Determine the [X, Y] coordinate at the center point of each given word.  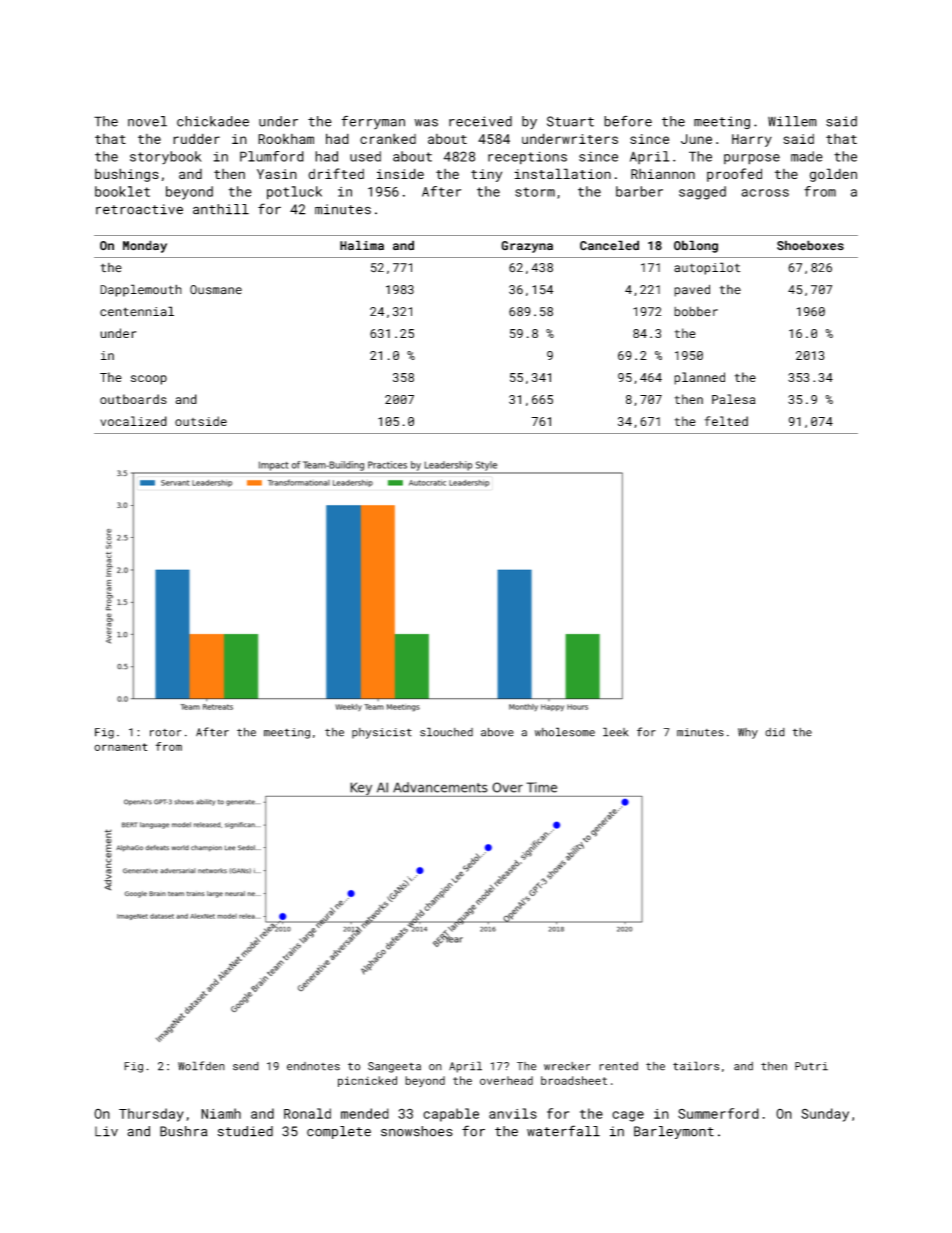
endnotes [313, 1066]
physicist [382, 733]
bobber [696, 312]
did [775, 732]
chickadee [213, 121]
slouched [446, 732]
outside [201, 421]
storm [535, 192]
